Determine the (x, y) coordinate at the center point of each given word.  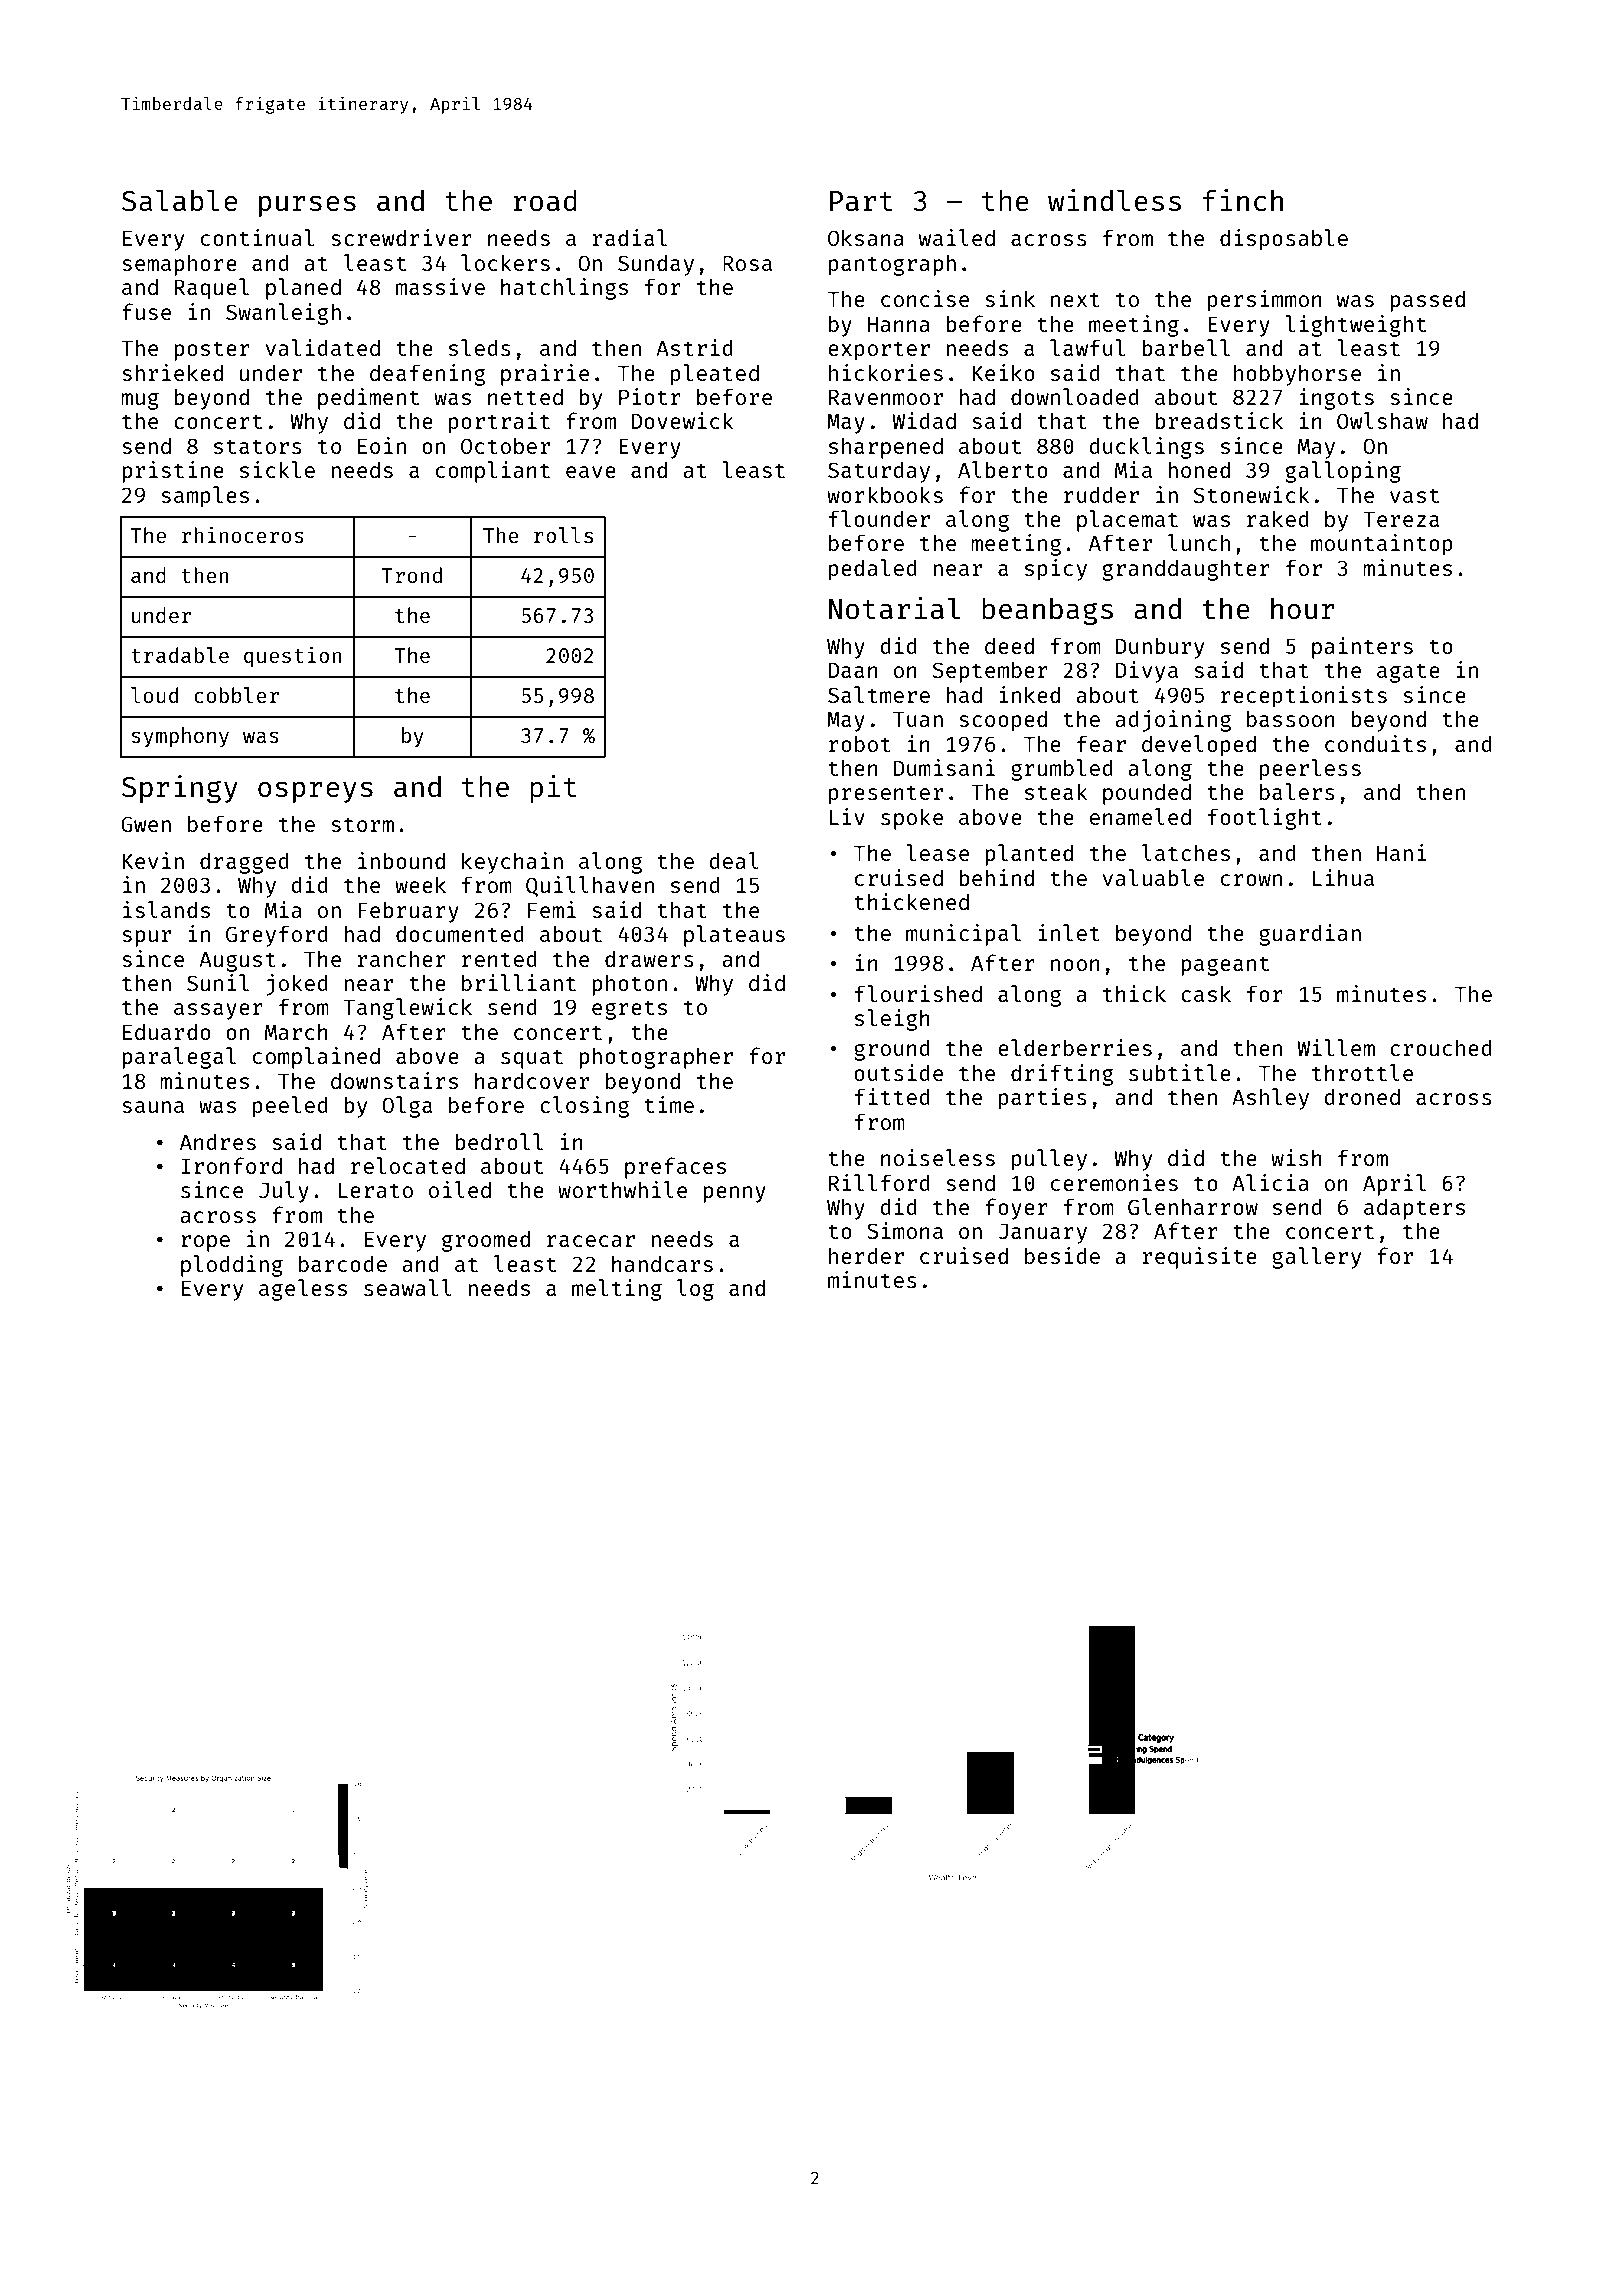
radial (630, 237)
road (545, 200)
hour (1303, 608)
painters (1362, 648)
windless (1114, 200)
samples (205, 497)
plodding (232, 1266)
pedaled (873, 570)
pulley (1049, 1160)
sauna (153, 1107)
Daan (853, 670)
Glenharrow (1193, 1206)
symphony (180, 737)
